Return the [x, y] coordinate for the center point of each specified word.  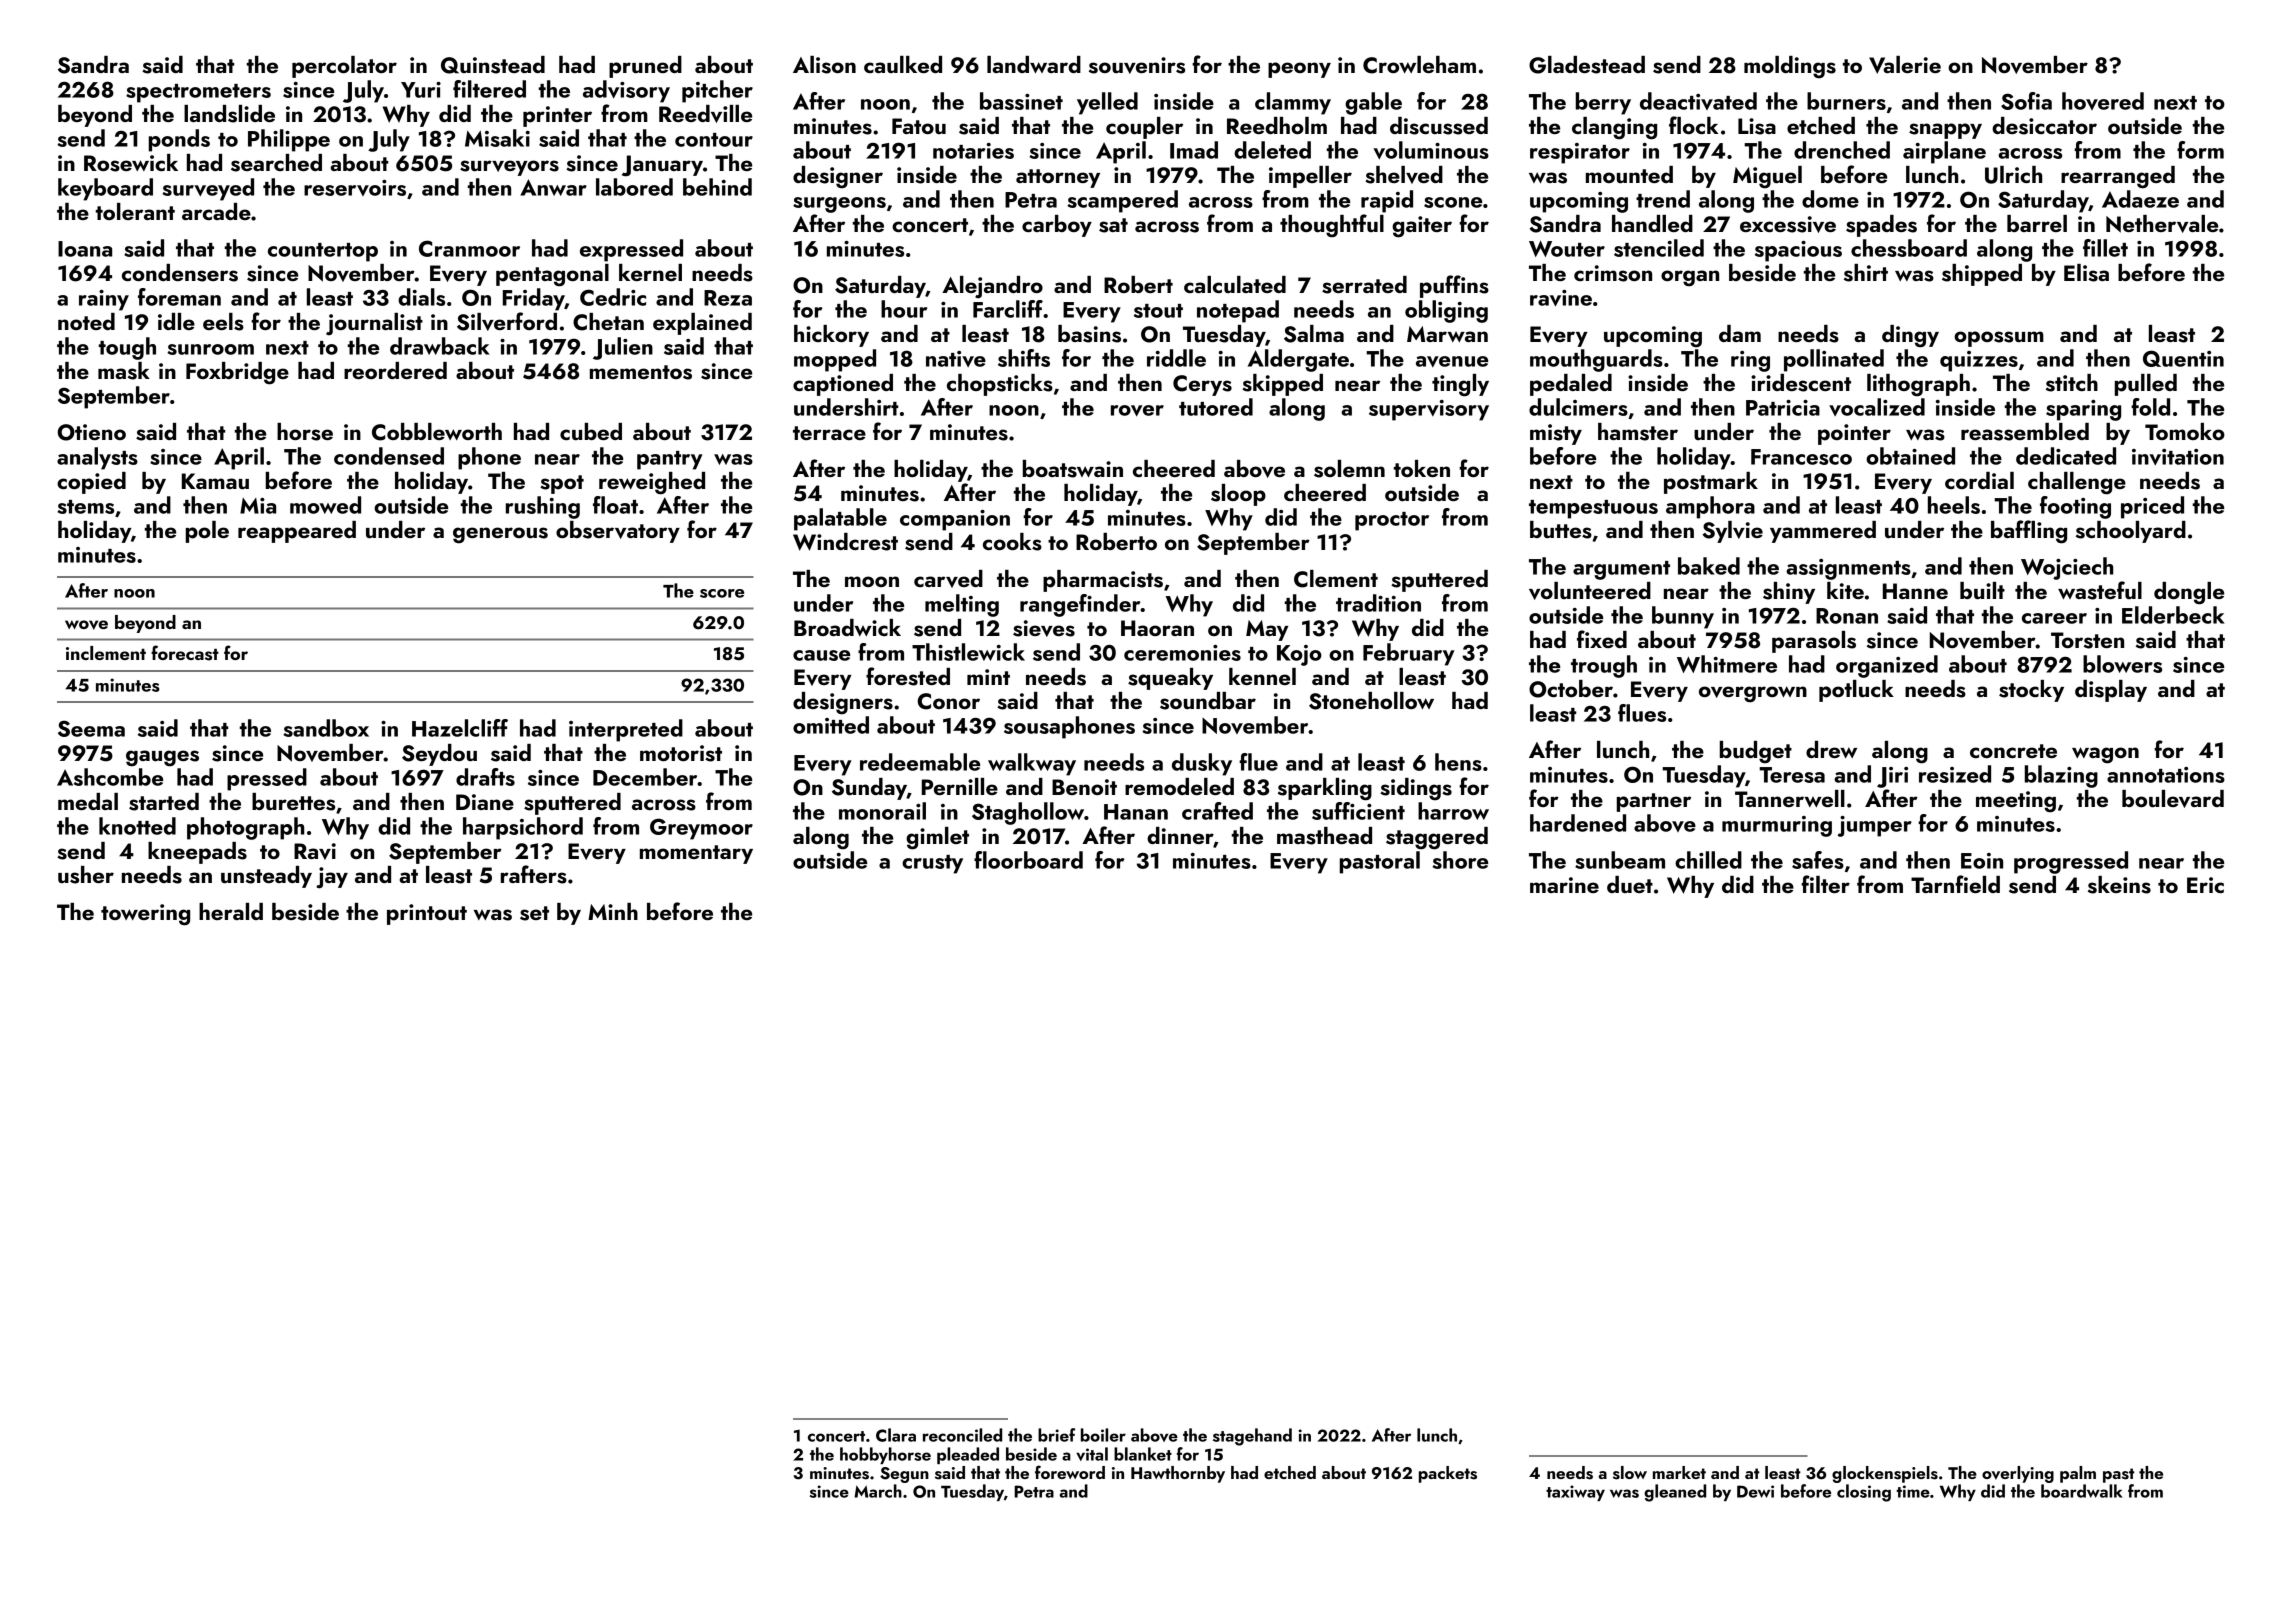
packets [1448, 1474]
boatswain [1073, 469]
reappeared [297, 532]
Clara [896, 1435]
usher [86, 875]
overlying [2018, 1474]
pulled [2146, 385]
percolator [344, 67]
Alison [824, 65]
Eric [2205, 885]
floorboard [1028, 860]
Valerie [1905, 65]
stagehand [1252, 1437]
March [878, 1491]
